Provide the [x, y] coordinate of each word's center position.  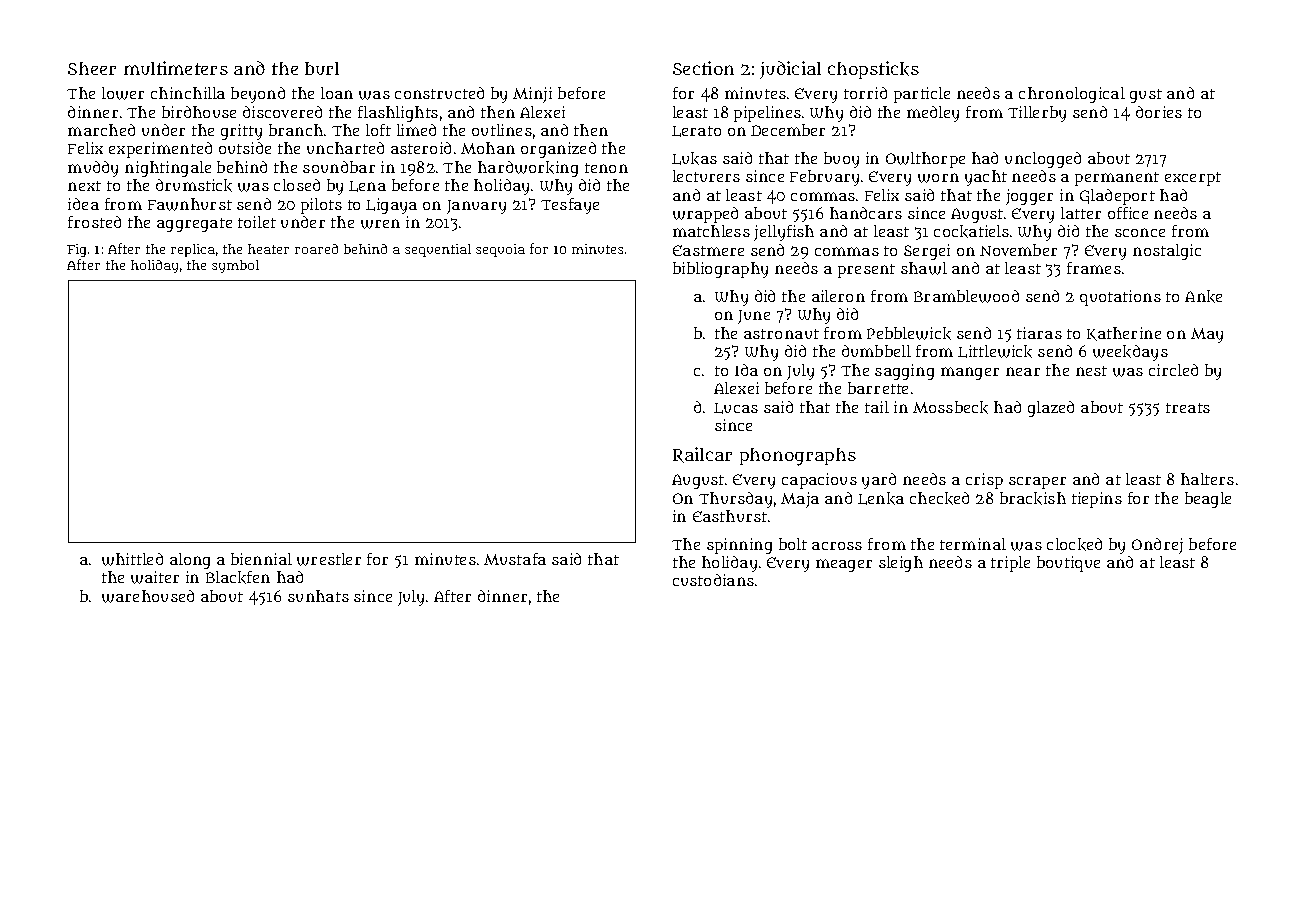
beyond [258, 95]
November [1018, 250]
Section [703, 68]
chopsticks [873, 70]
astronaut [781, 334]
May [1207, 335]
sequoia [500, 250]
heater [268, 249]
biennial [261, 559]
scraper [1037, 483]
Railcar [702, 455]
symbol [235, 266]
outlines [502, 130]
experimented [160, 150]
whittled [132, 559]
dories [1159, 112]
